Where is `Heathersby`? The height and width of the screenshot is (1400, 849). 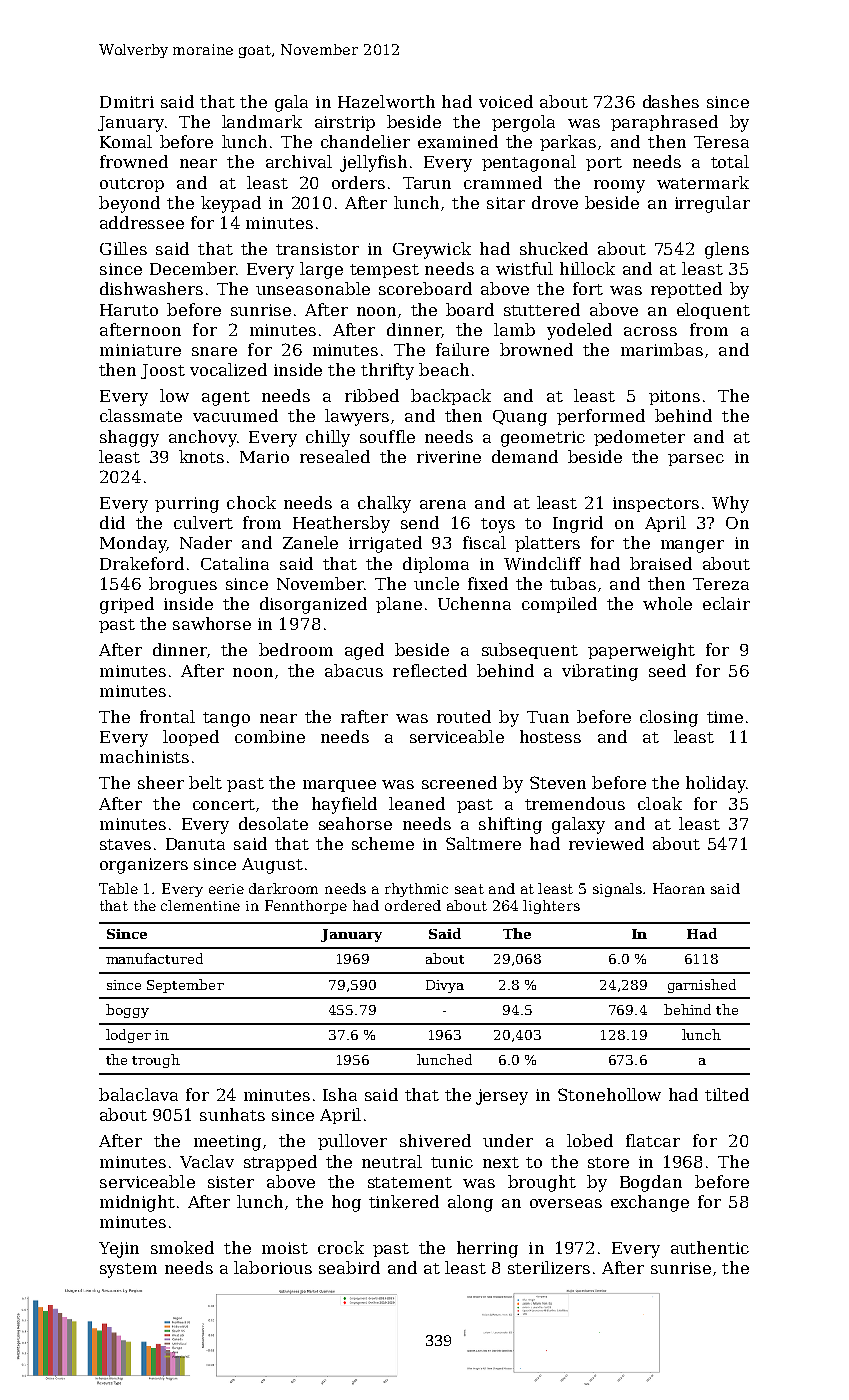 Heathersby is located at coordinates (341, 524).
